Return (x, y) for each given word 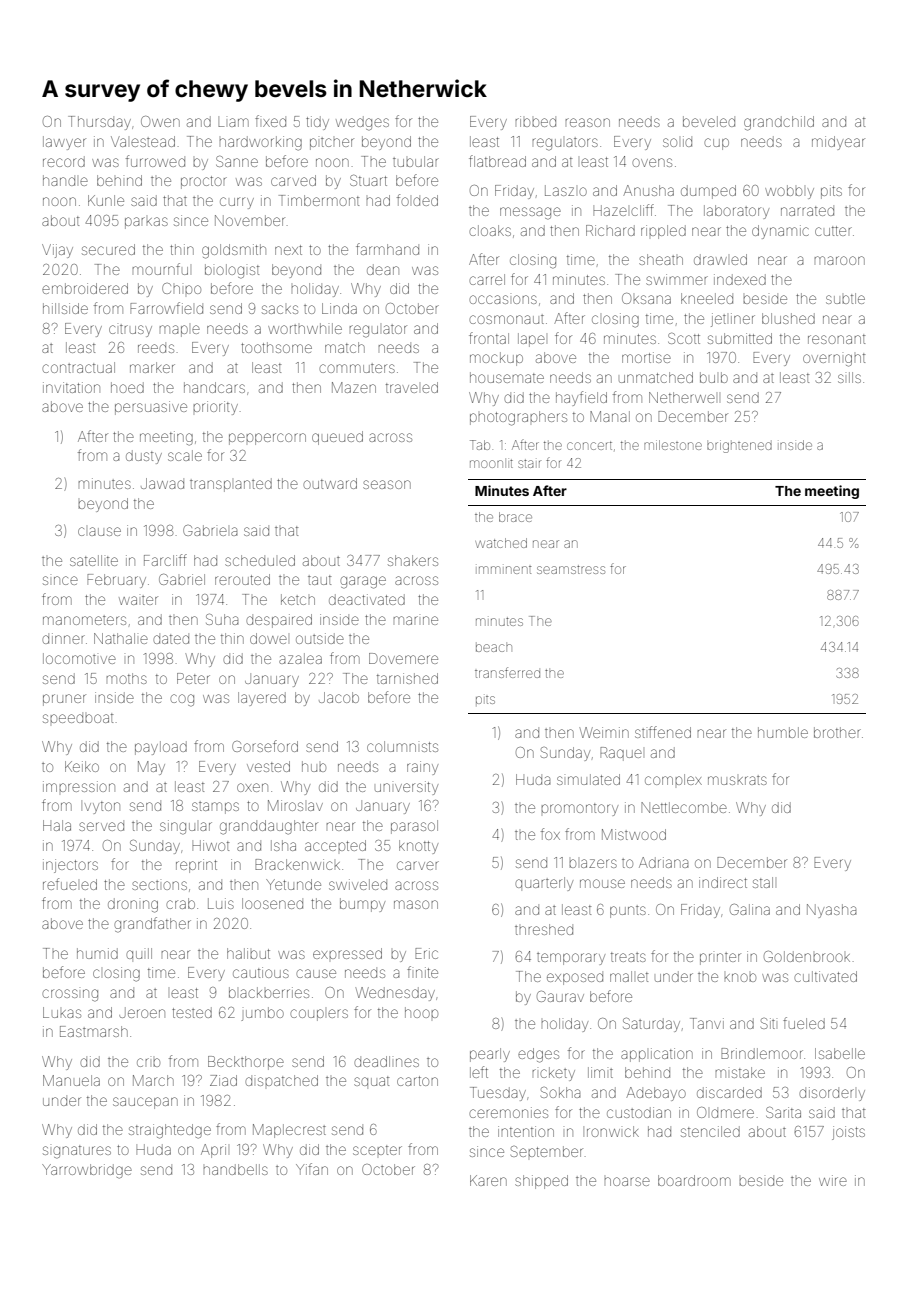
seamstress (571, 569)
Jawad (162, 483)
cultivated (825, 976)
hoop (421, 1012)
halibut (248, 953)
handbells (235, 1169)
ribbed (535, 121)
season (387, 484)
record (64, 161)
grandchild (779, 123)
